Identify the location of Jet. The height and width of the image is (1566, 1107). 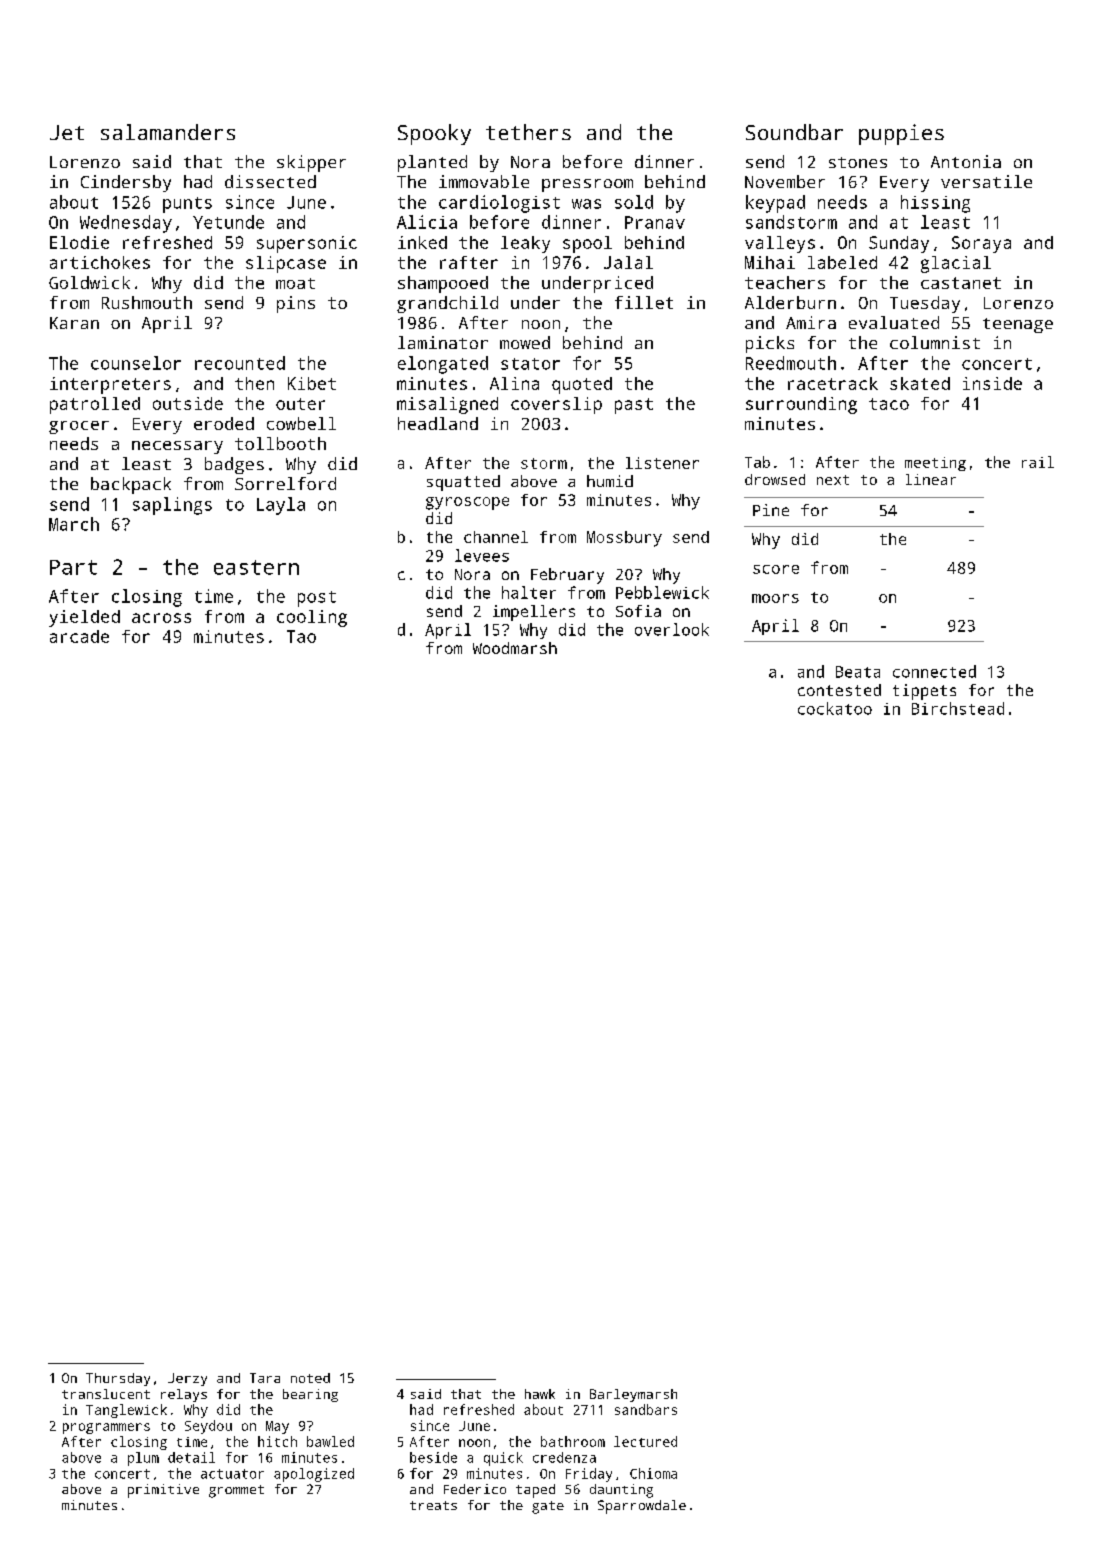
(67, 132).
